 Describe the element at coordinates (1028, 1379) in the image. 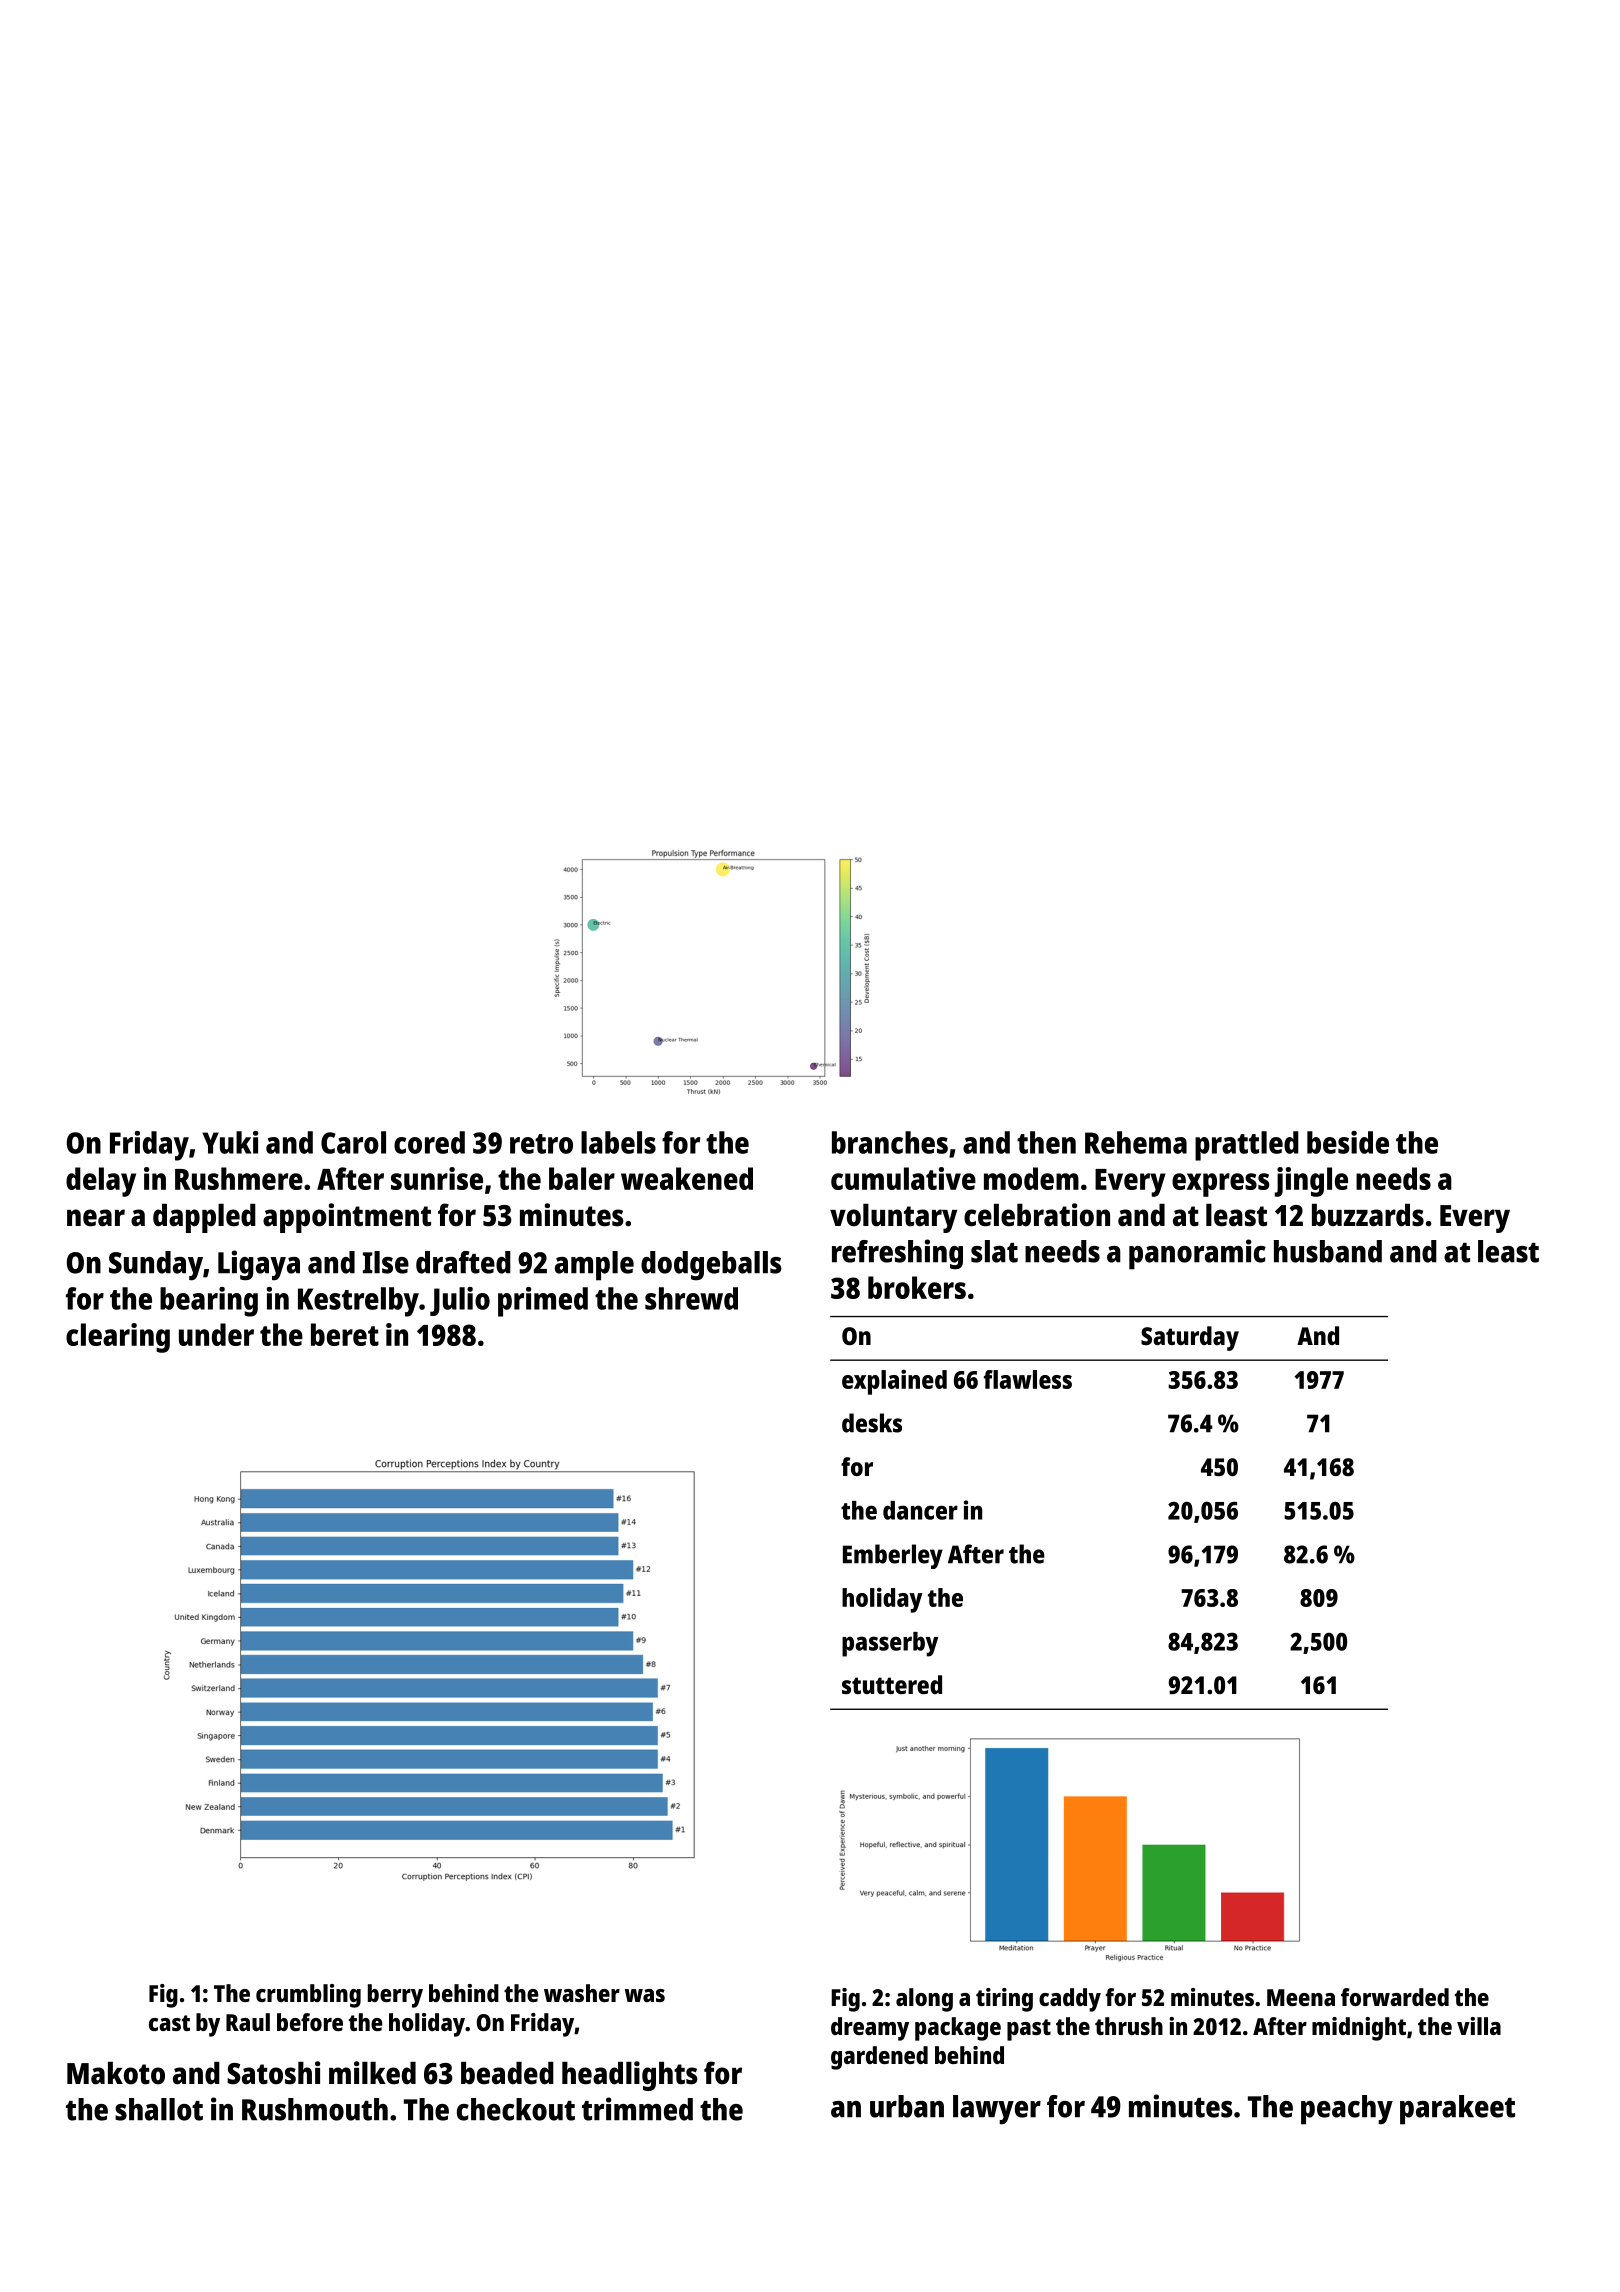

I see `flawless` at that location.
